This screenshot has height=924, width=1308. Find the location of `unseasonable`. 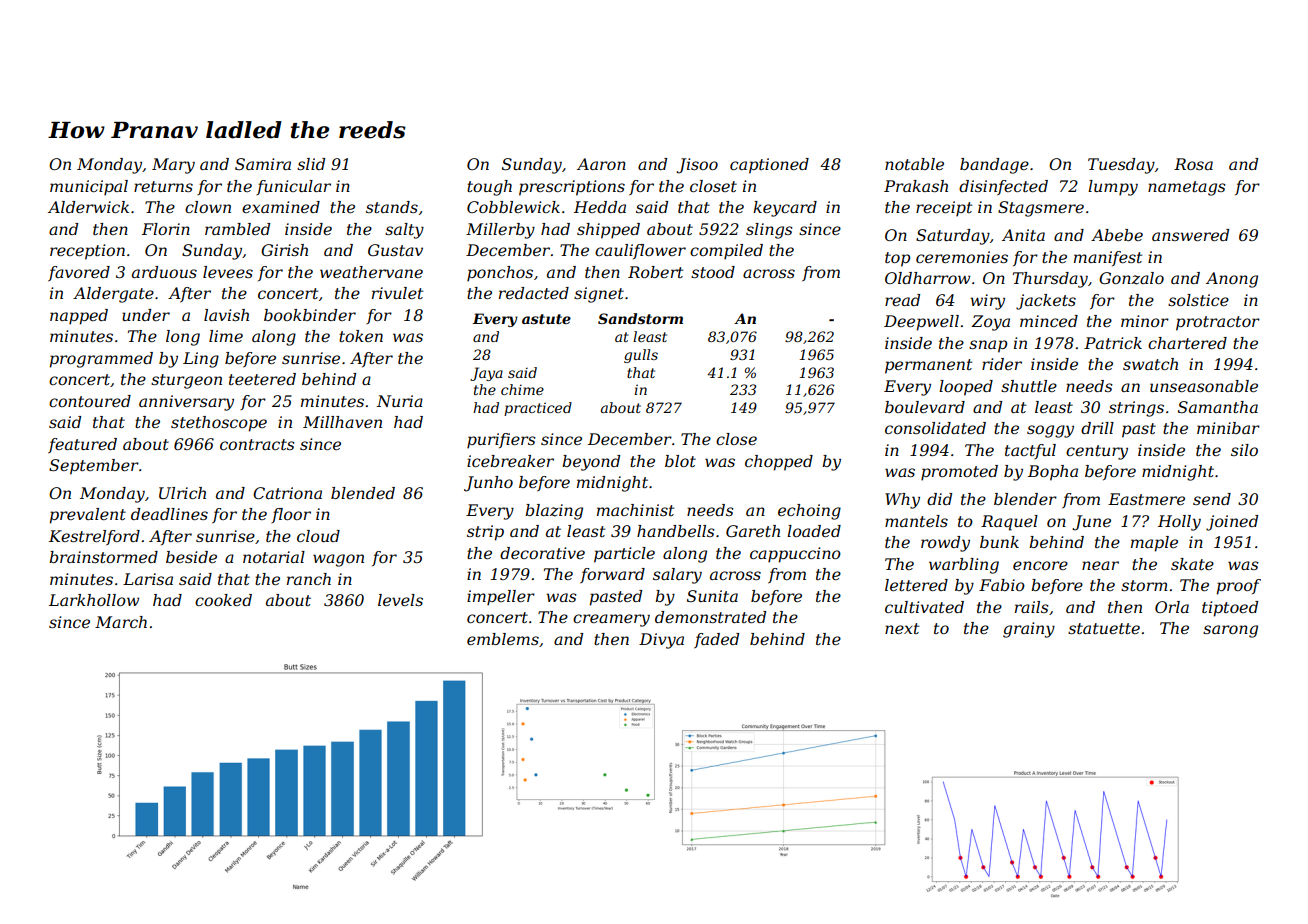

unseasonable is located at coordinates (1204, 386).
